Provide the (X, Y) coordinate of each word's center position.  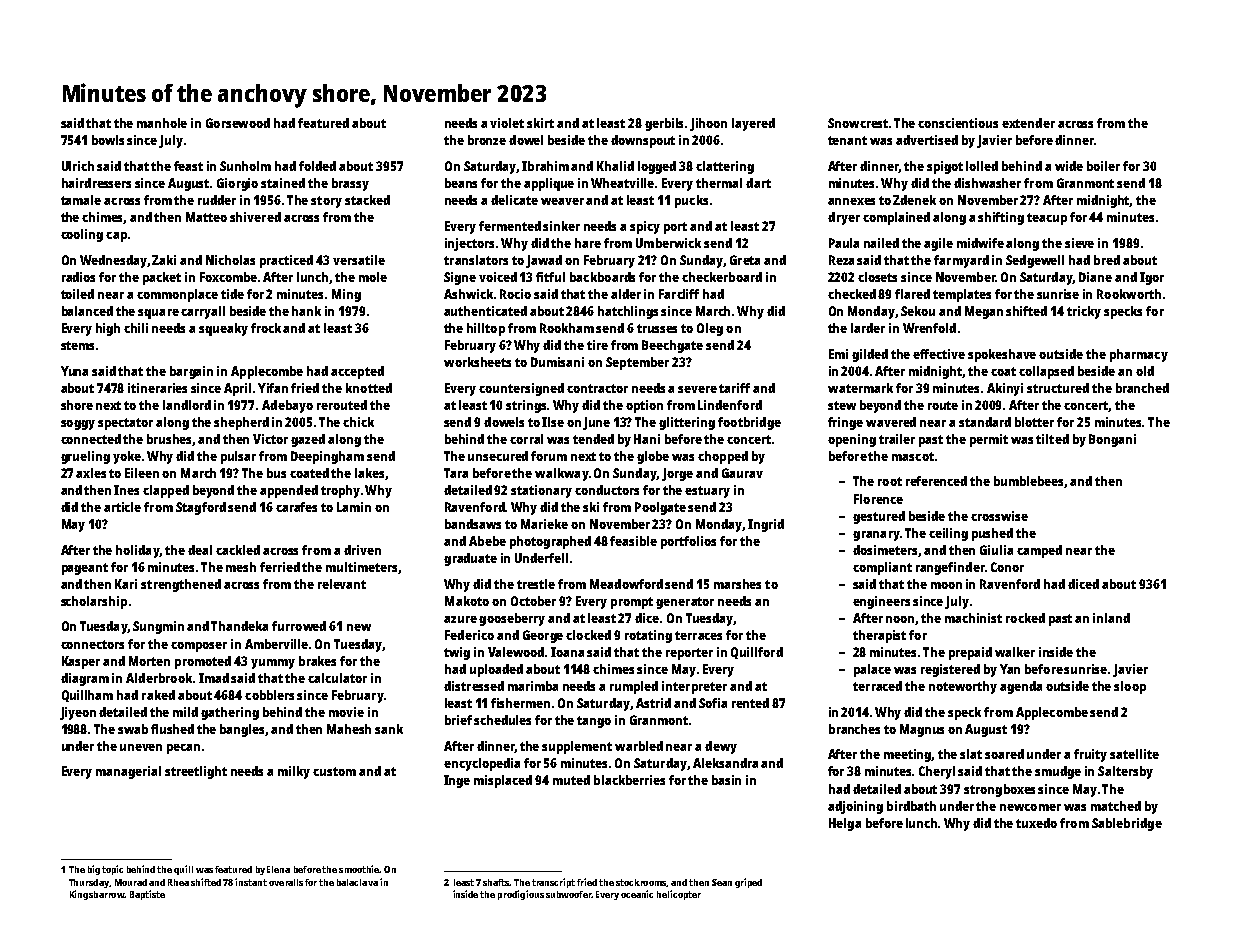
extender (1028, 123)
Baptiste (147, 895)
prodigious (521, 895)
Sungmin (158, 627)
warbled (639, 746)
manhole (162, 123)
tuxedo (1036, 823)
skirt (540, 123)
